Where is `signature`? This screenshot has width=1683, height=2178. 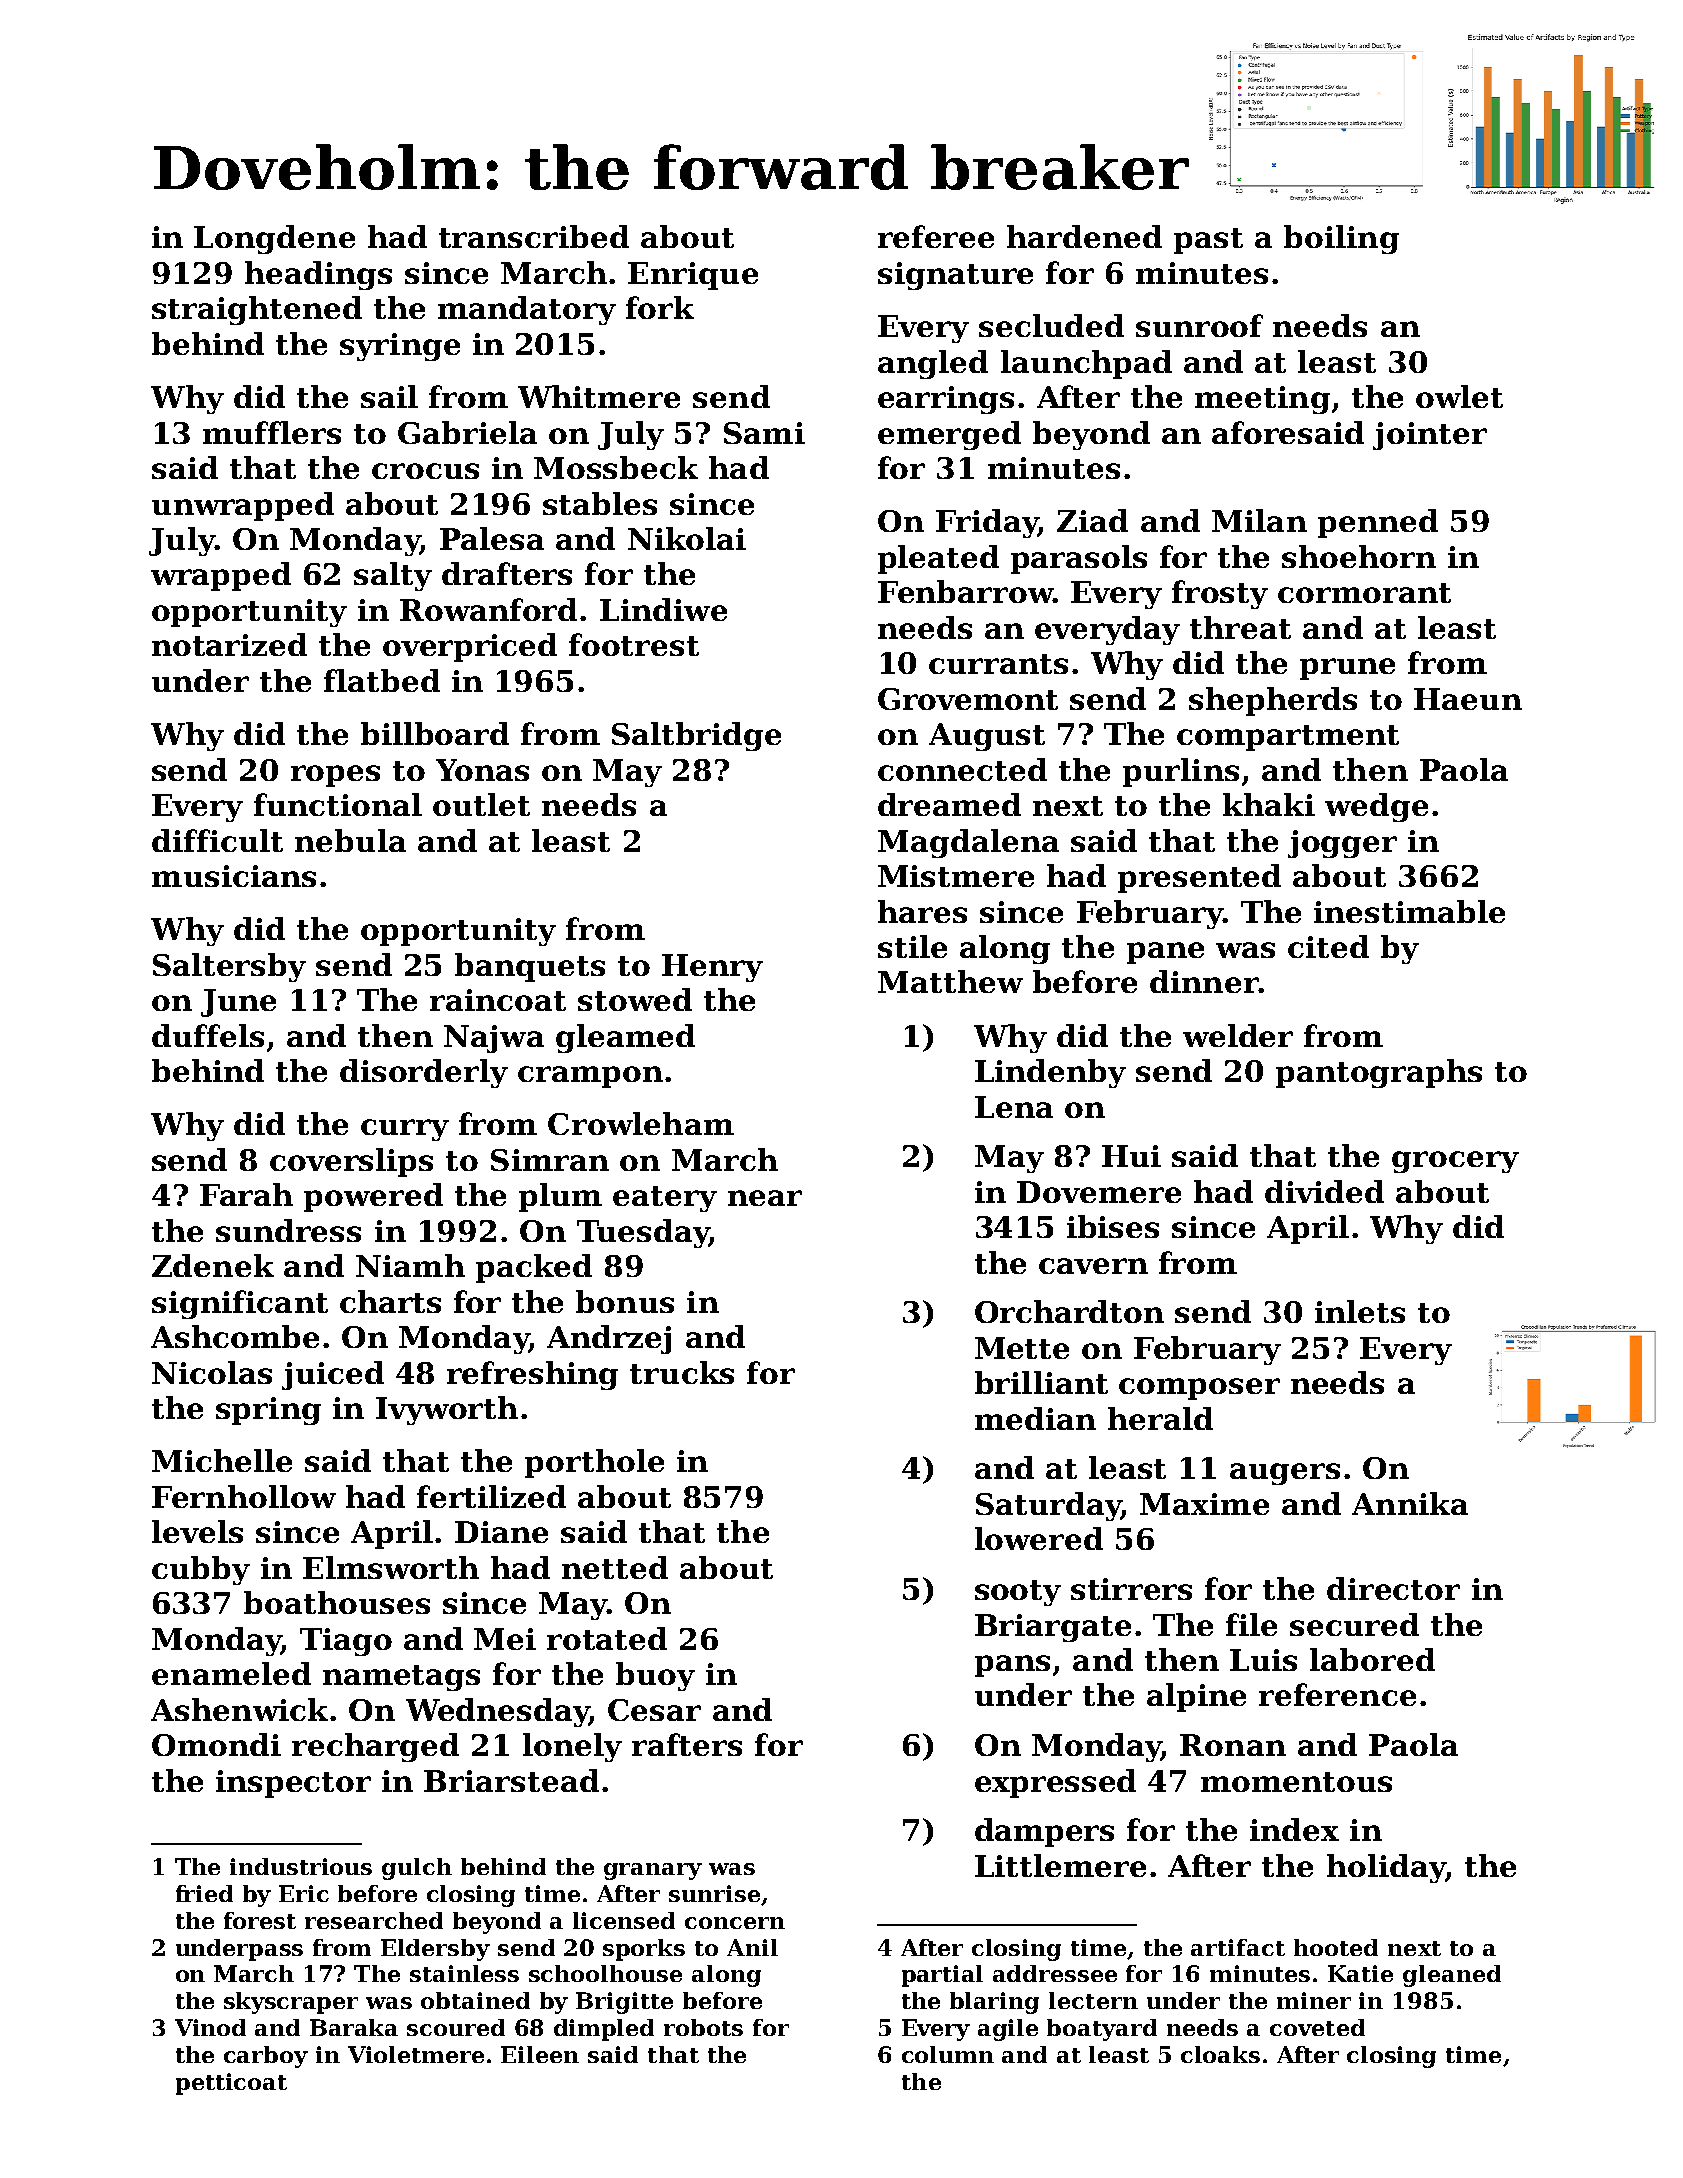
signature is located at coordinates (955, 276).
